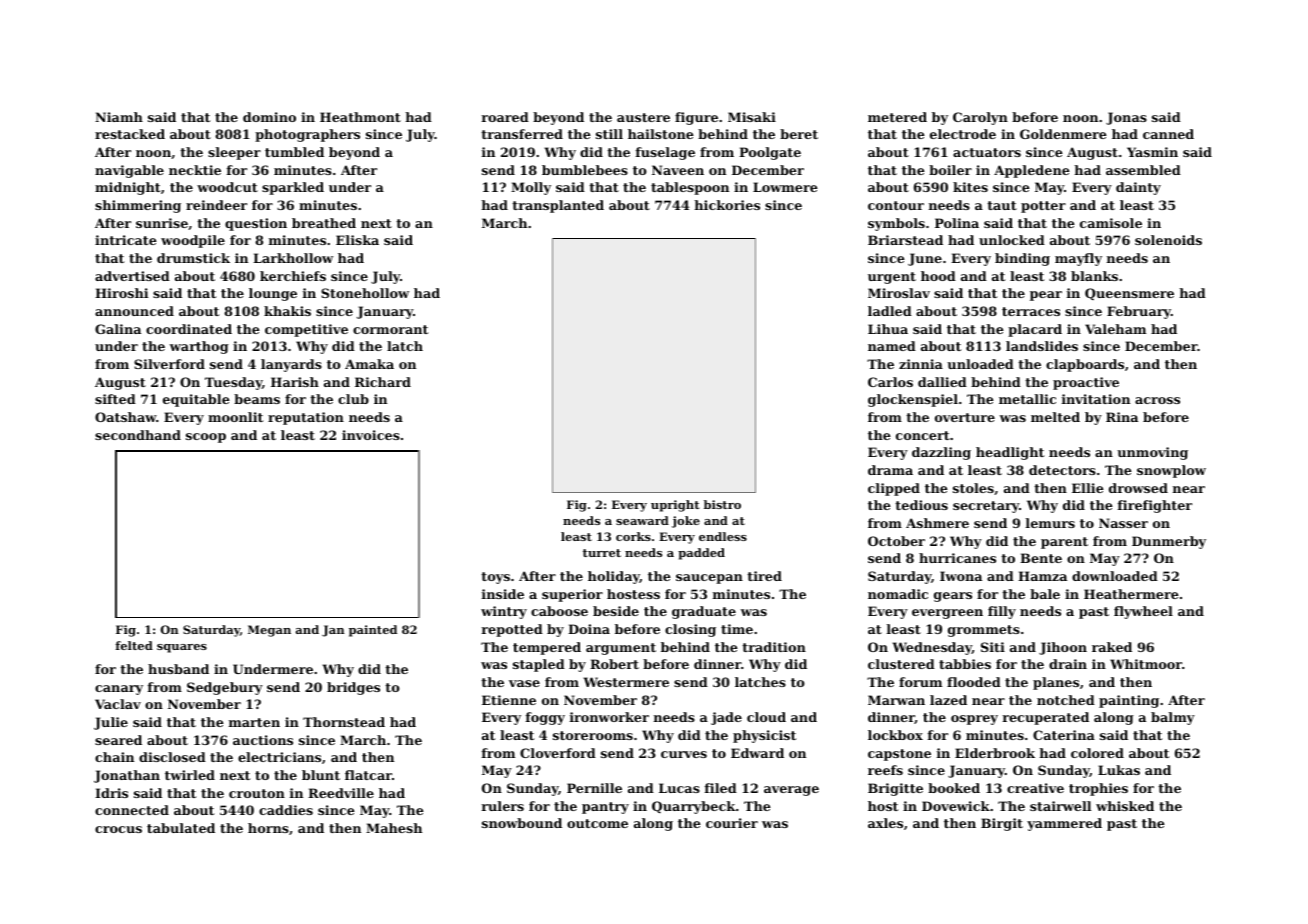 Image resolution: width=1308 pixels, height=924 pixels. What do you see at coordinates (1064, 543) in the document?
I see `parent` at bounding box center [1064, 543].
